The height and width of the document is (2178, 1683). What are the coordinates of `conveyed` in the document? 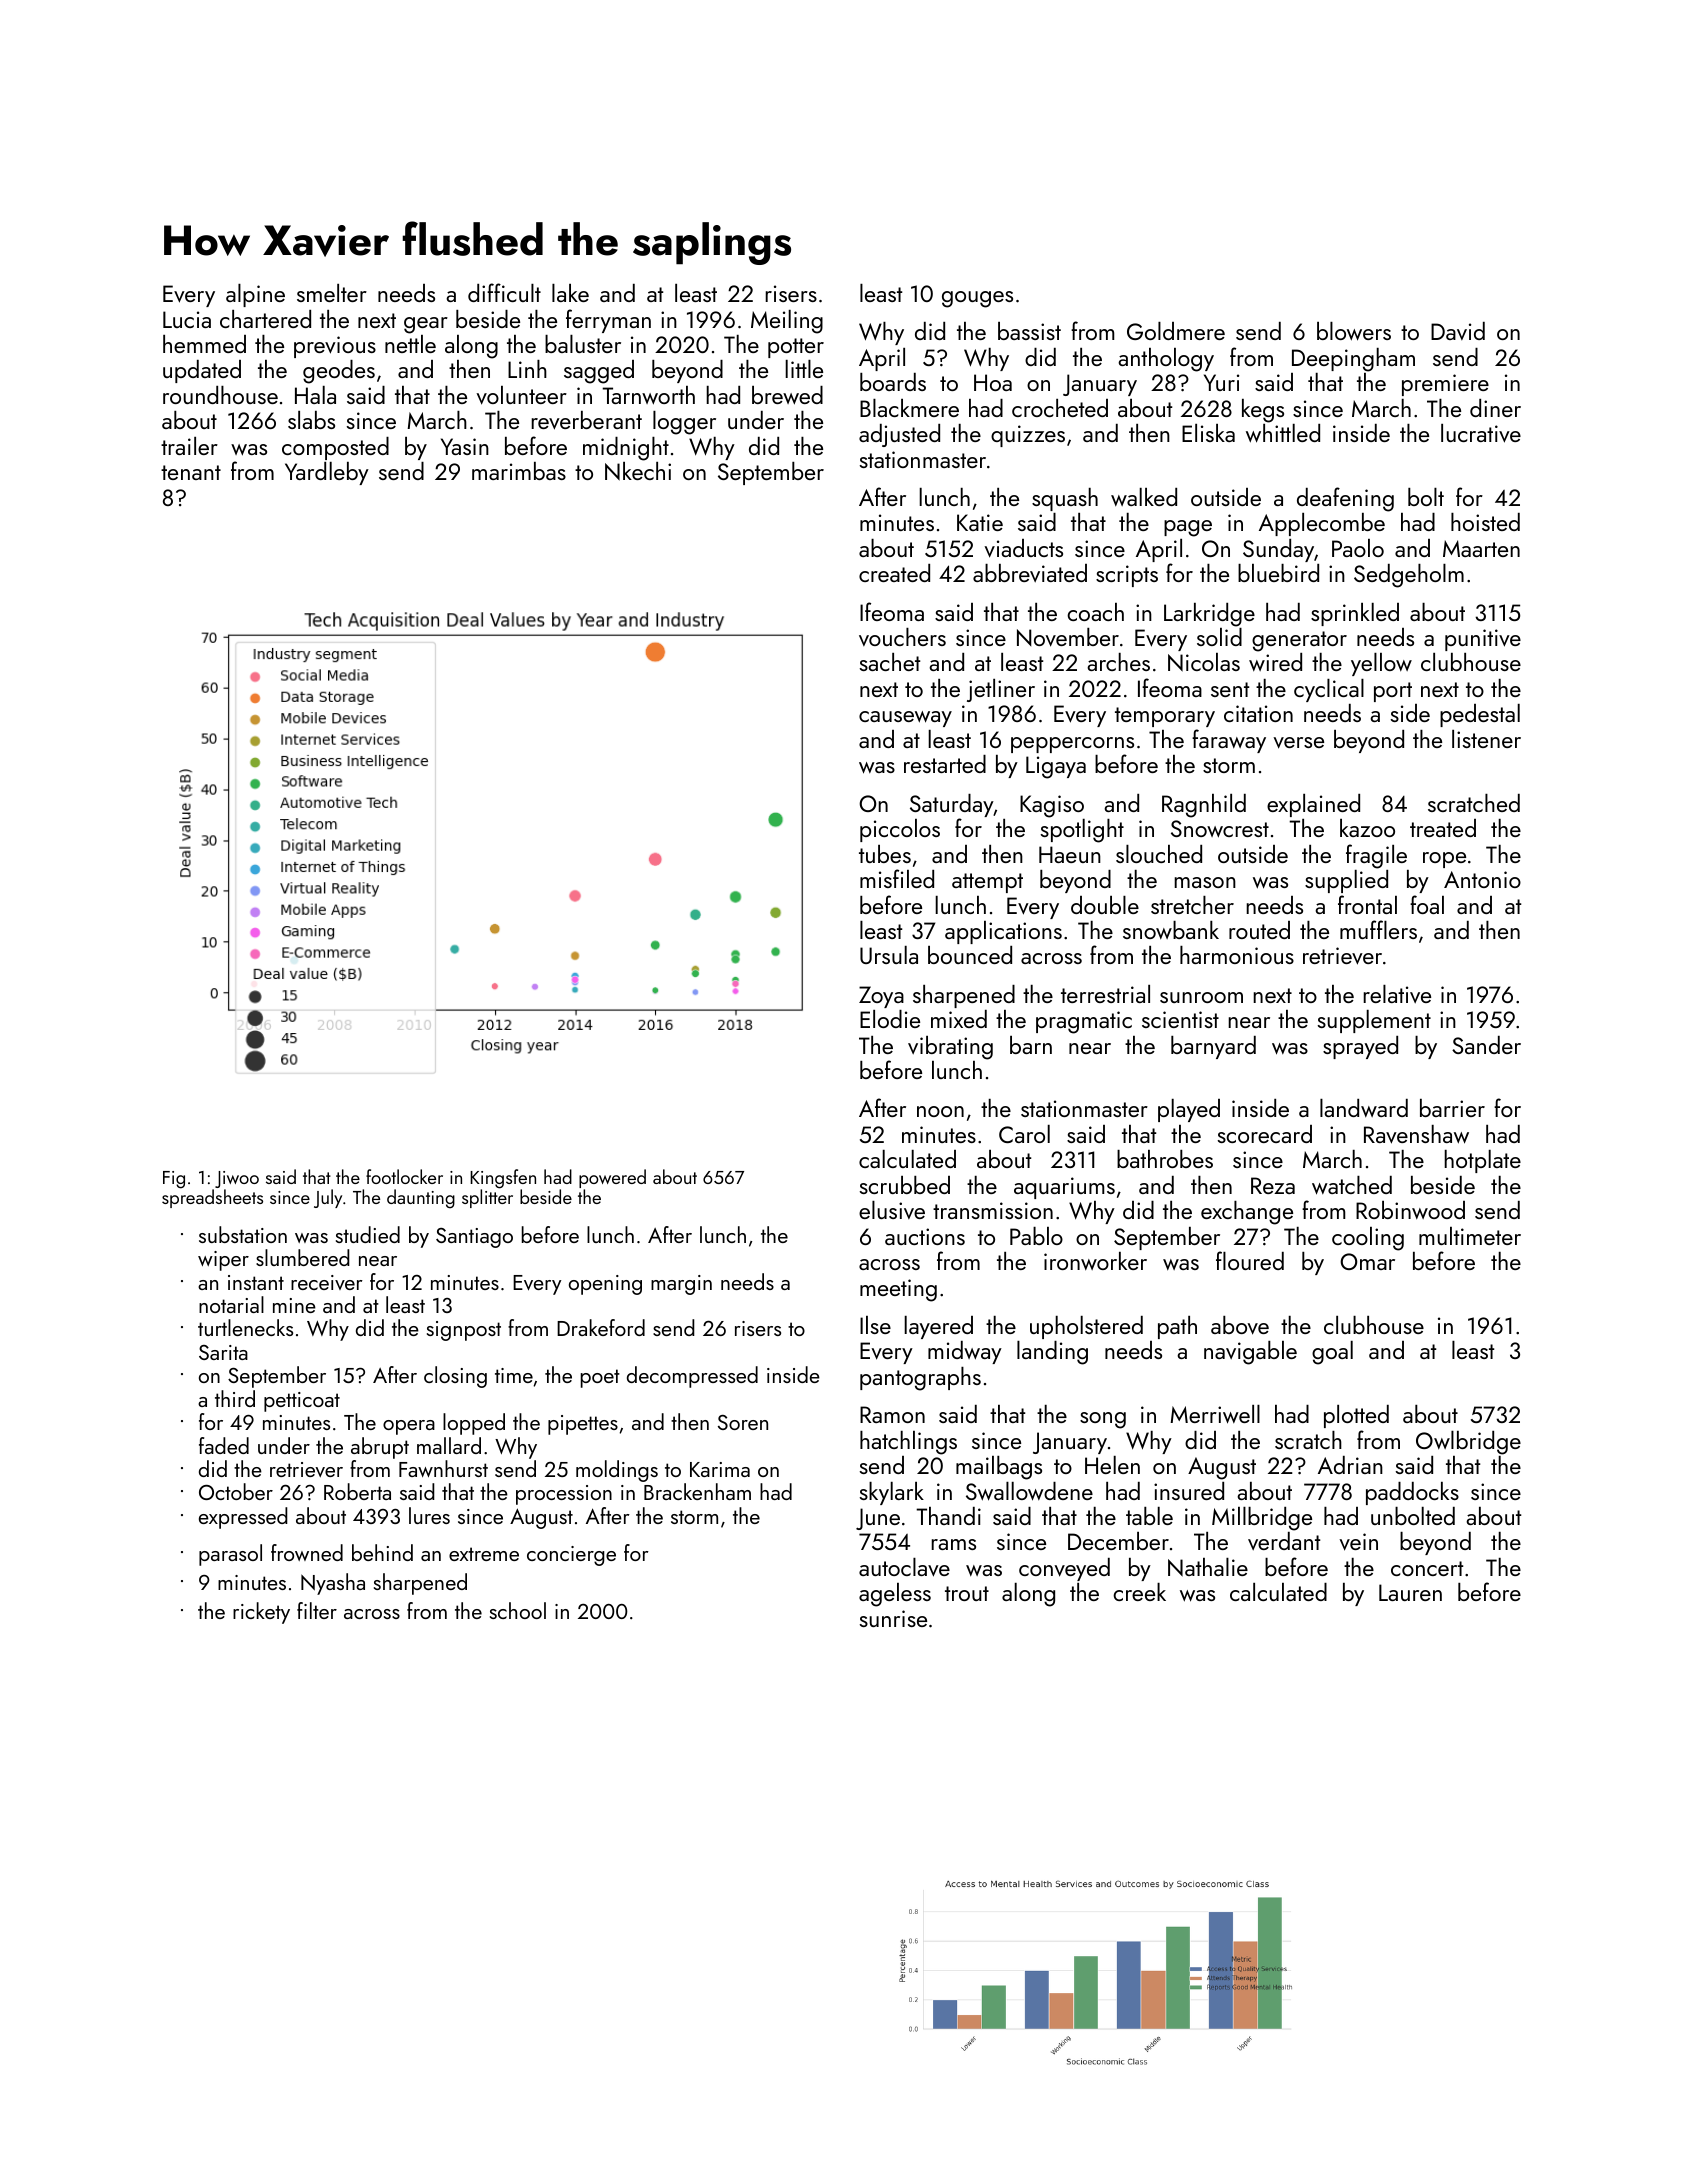 It's located at (1064, 1569).
